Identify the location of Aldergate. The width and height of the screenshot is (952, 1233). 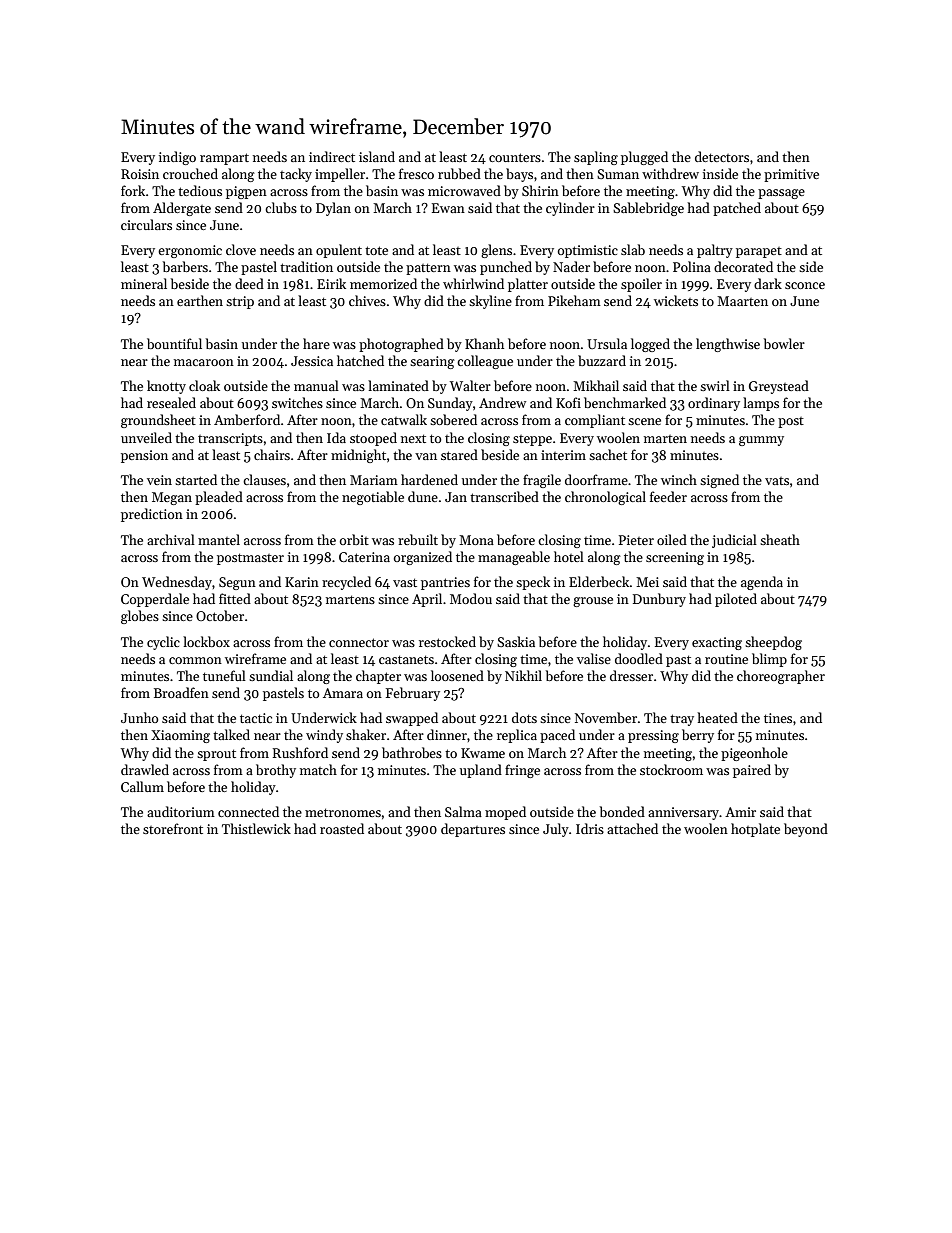
(182, 209).
